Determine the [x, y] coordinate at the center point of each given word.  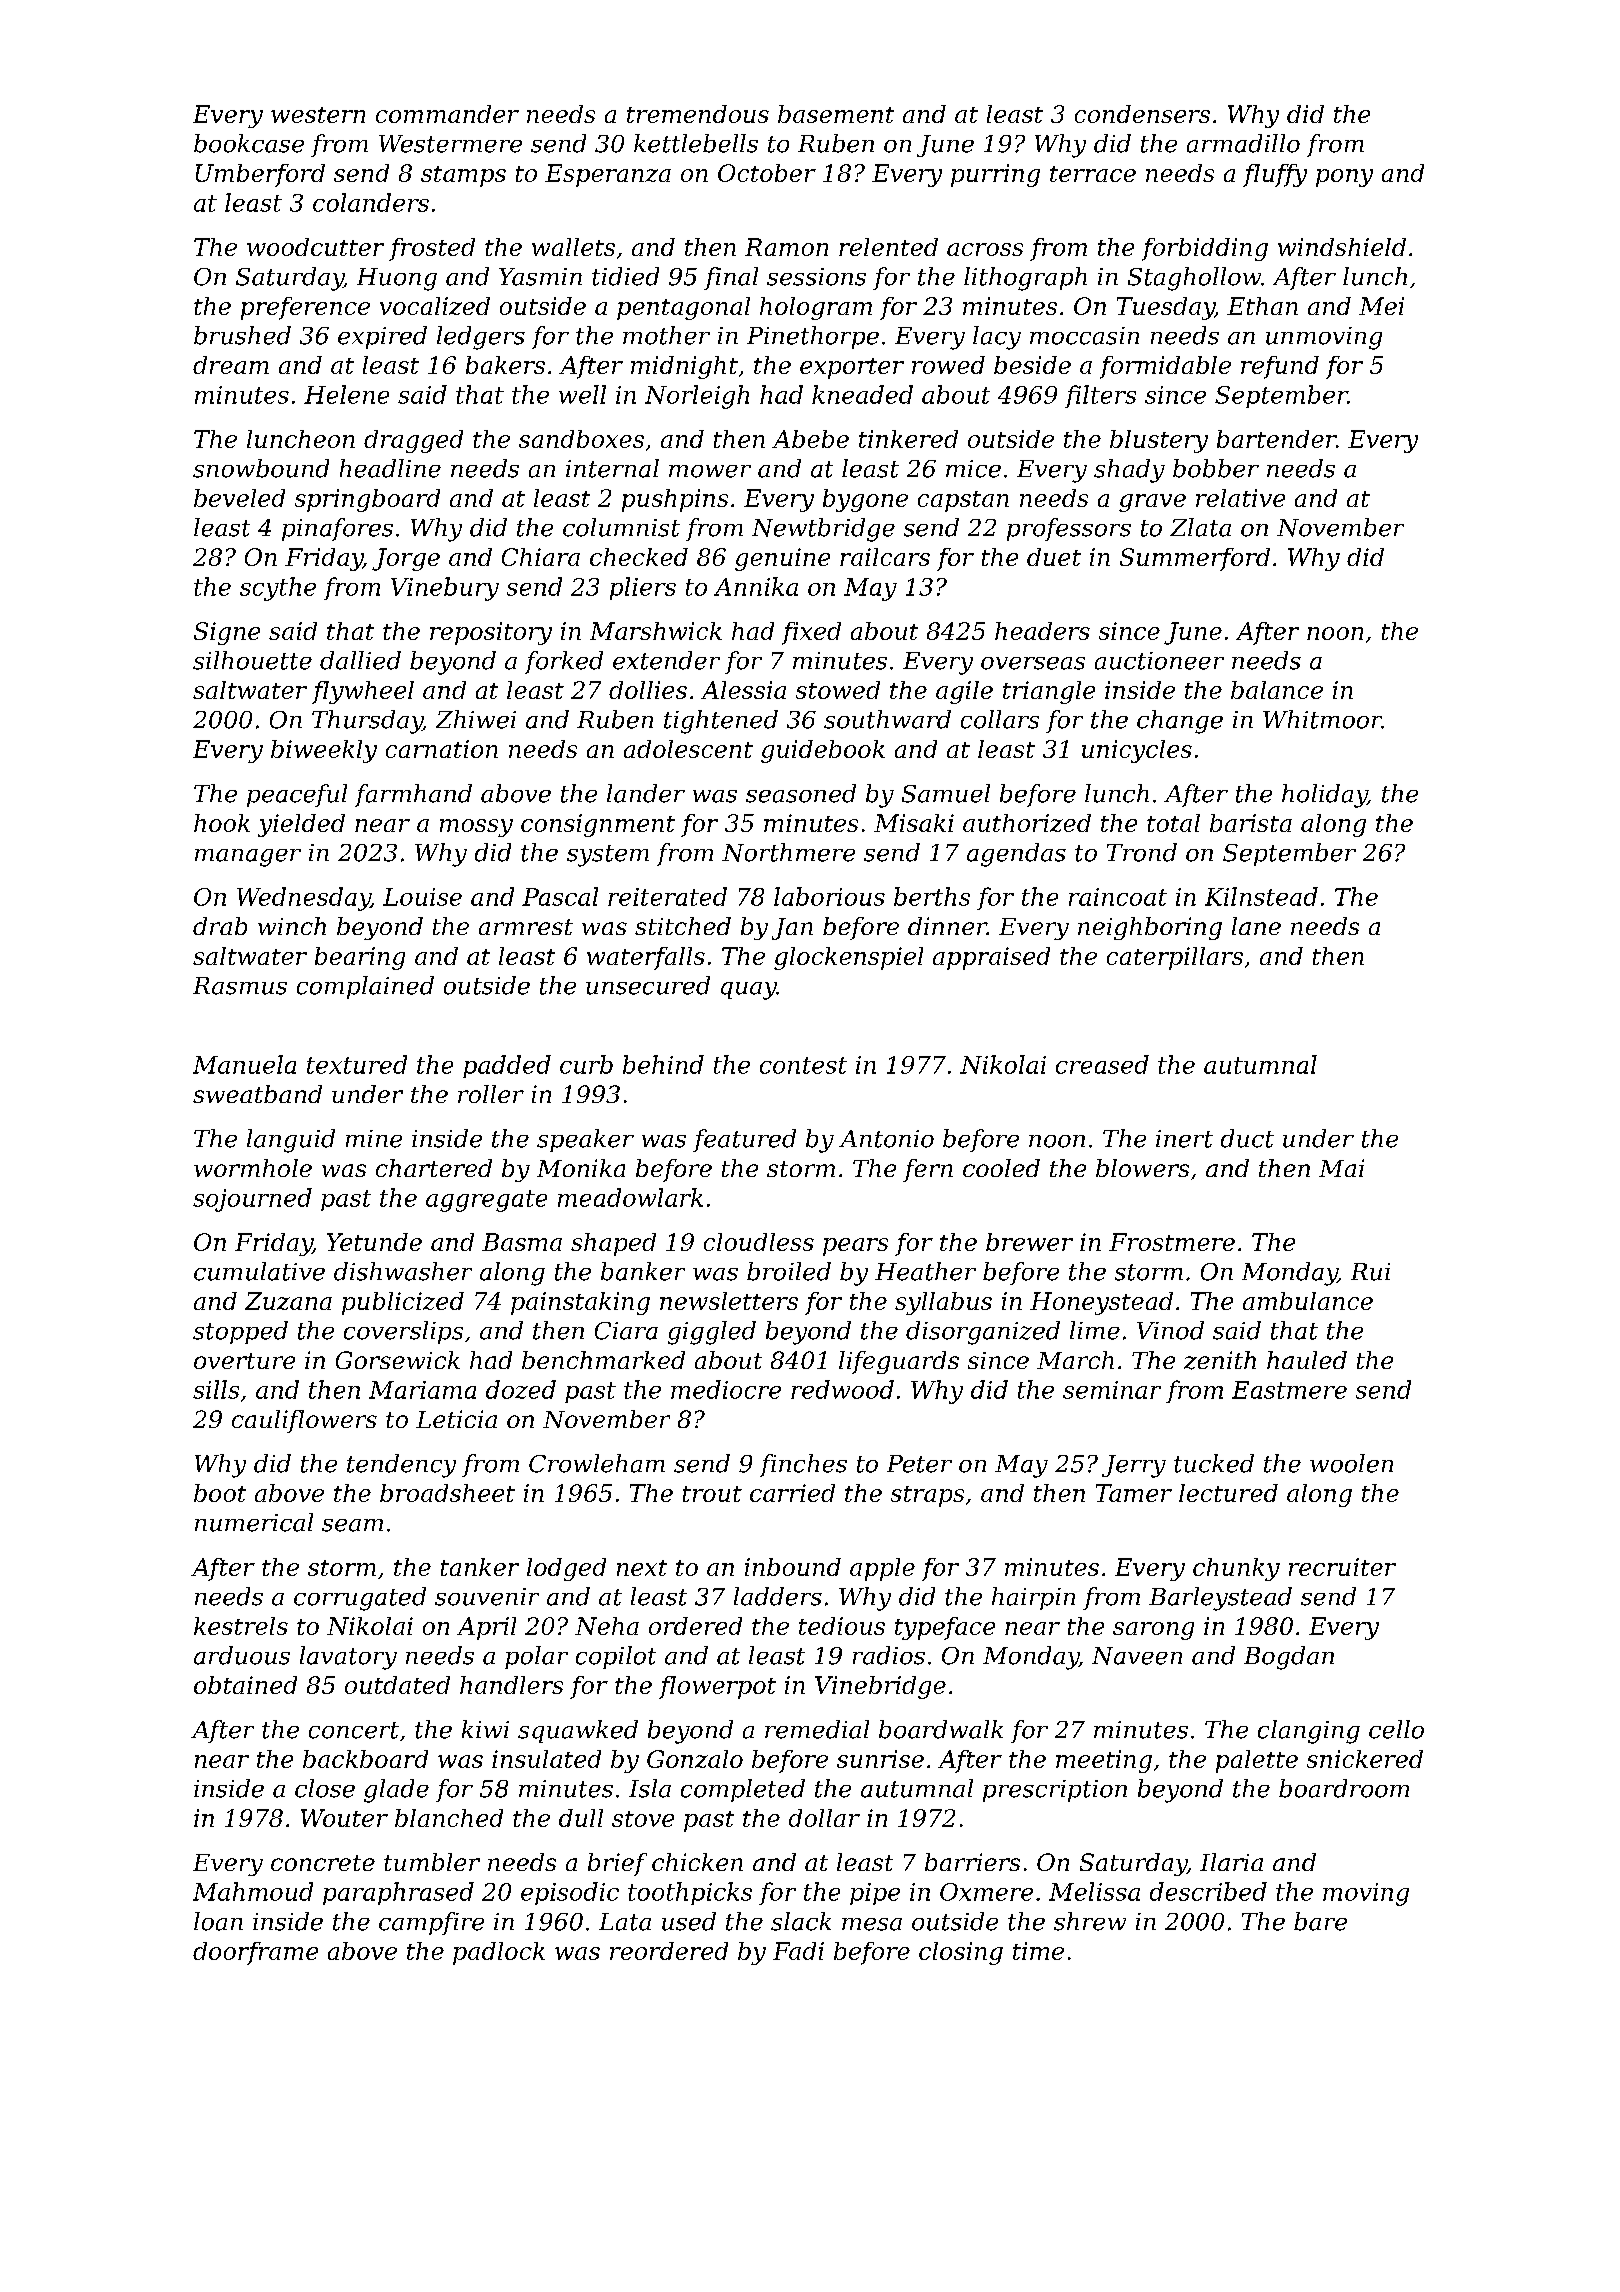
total [1173, 823]
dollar [824, 1818]
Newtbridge [823, 530]
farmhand [413, 795]
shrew [1090, 1921]
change [1180, 722]
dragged [413, 441]
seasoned [801, 793]
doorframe [255, 1953]
